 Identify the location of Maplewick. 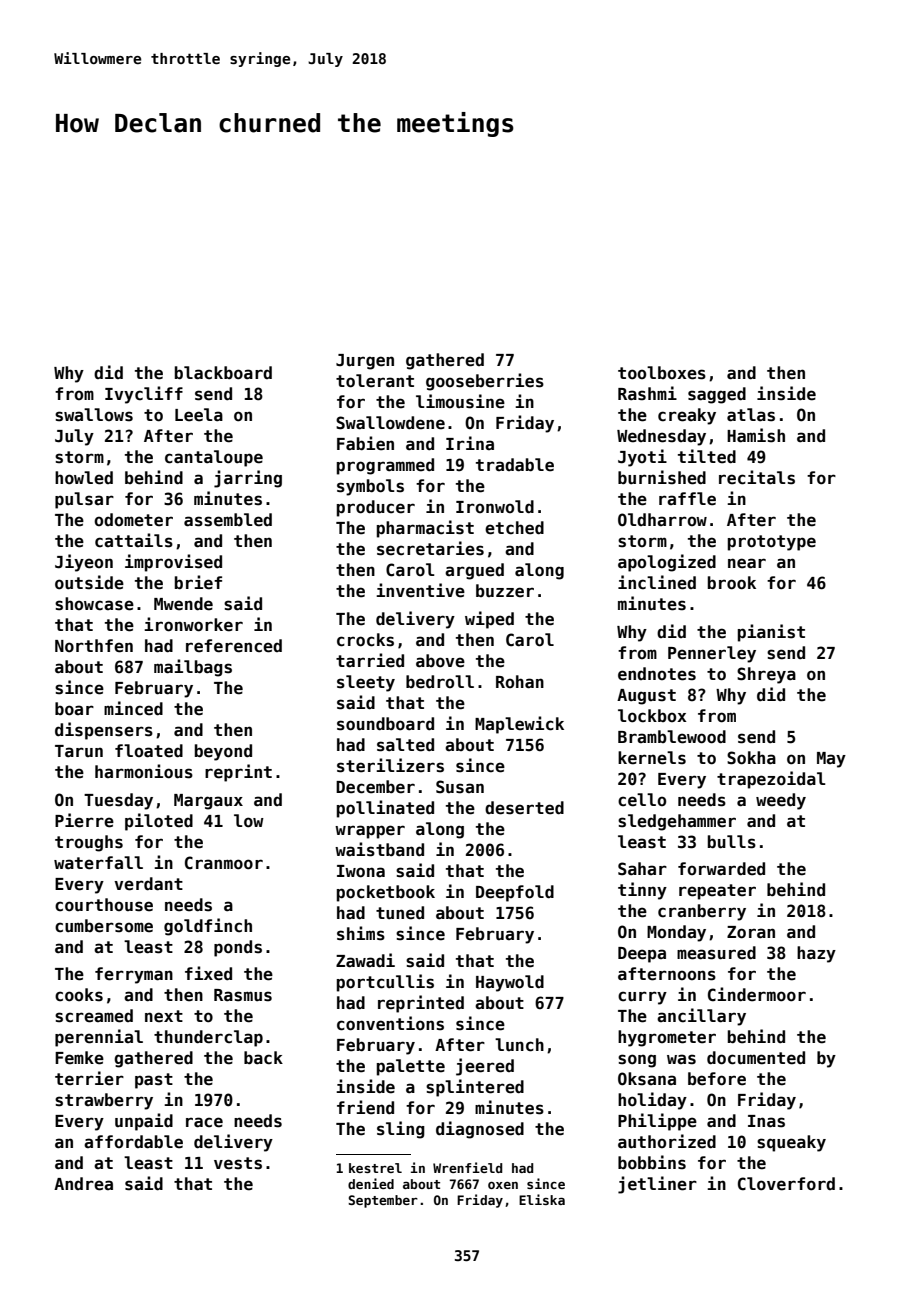
(519, 725).
